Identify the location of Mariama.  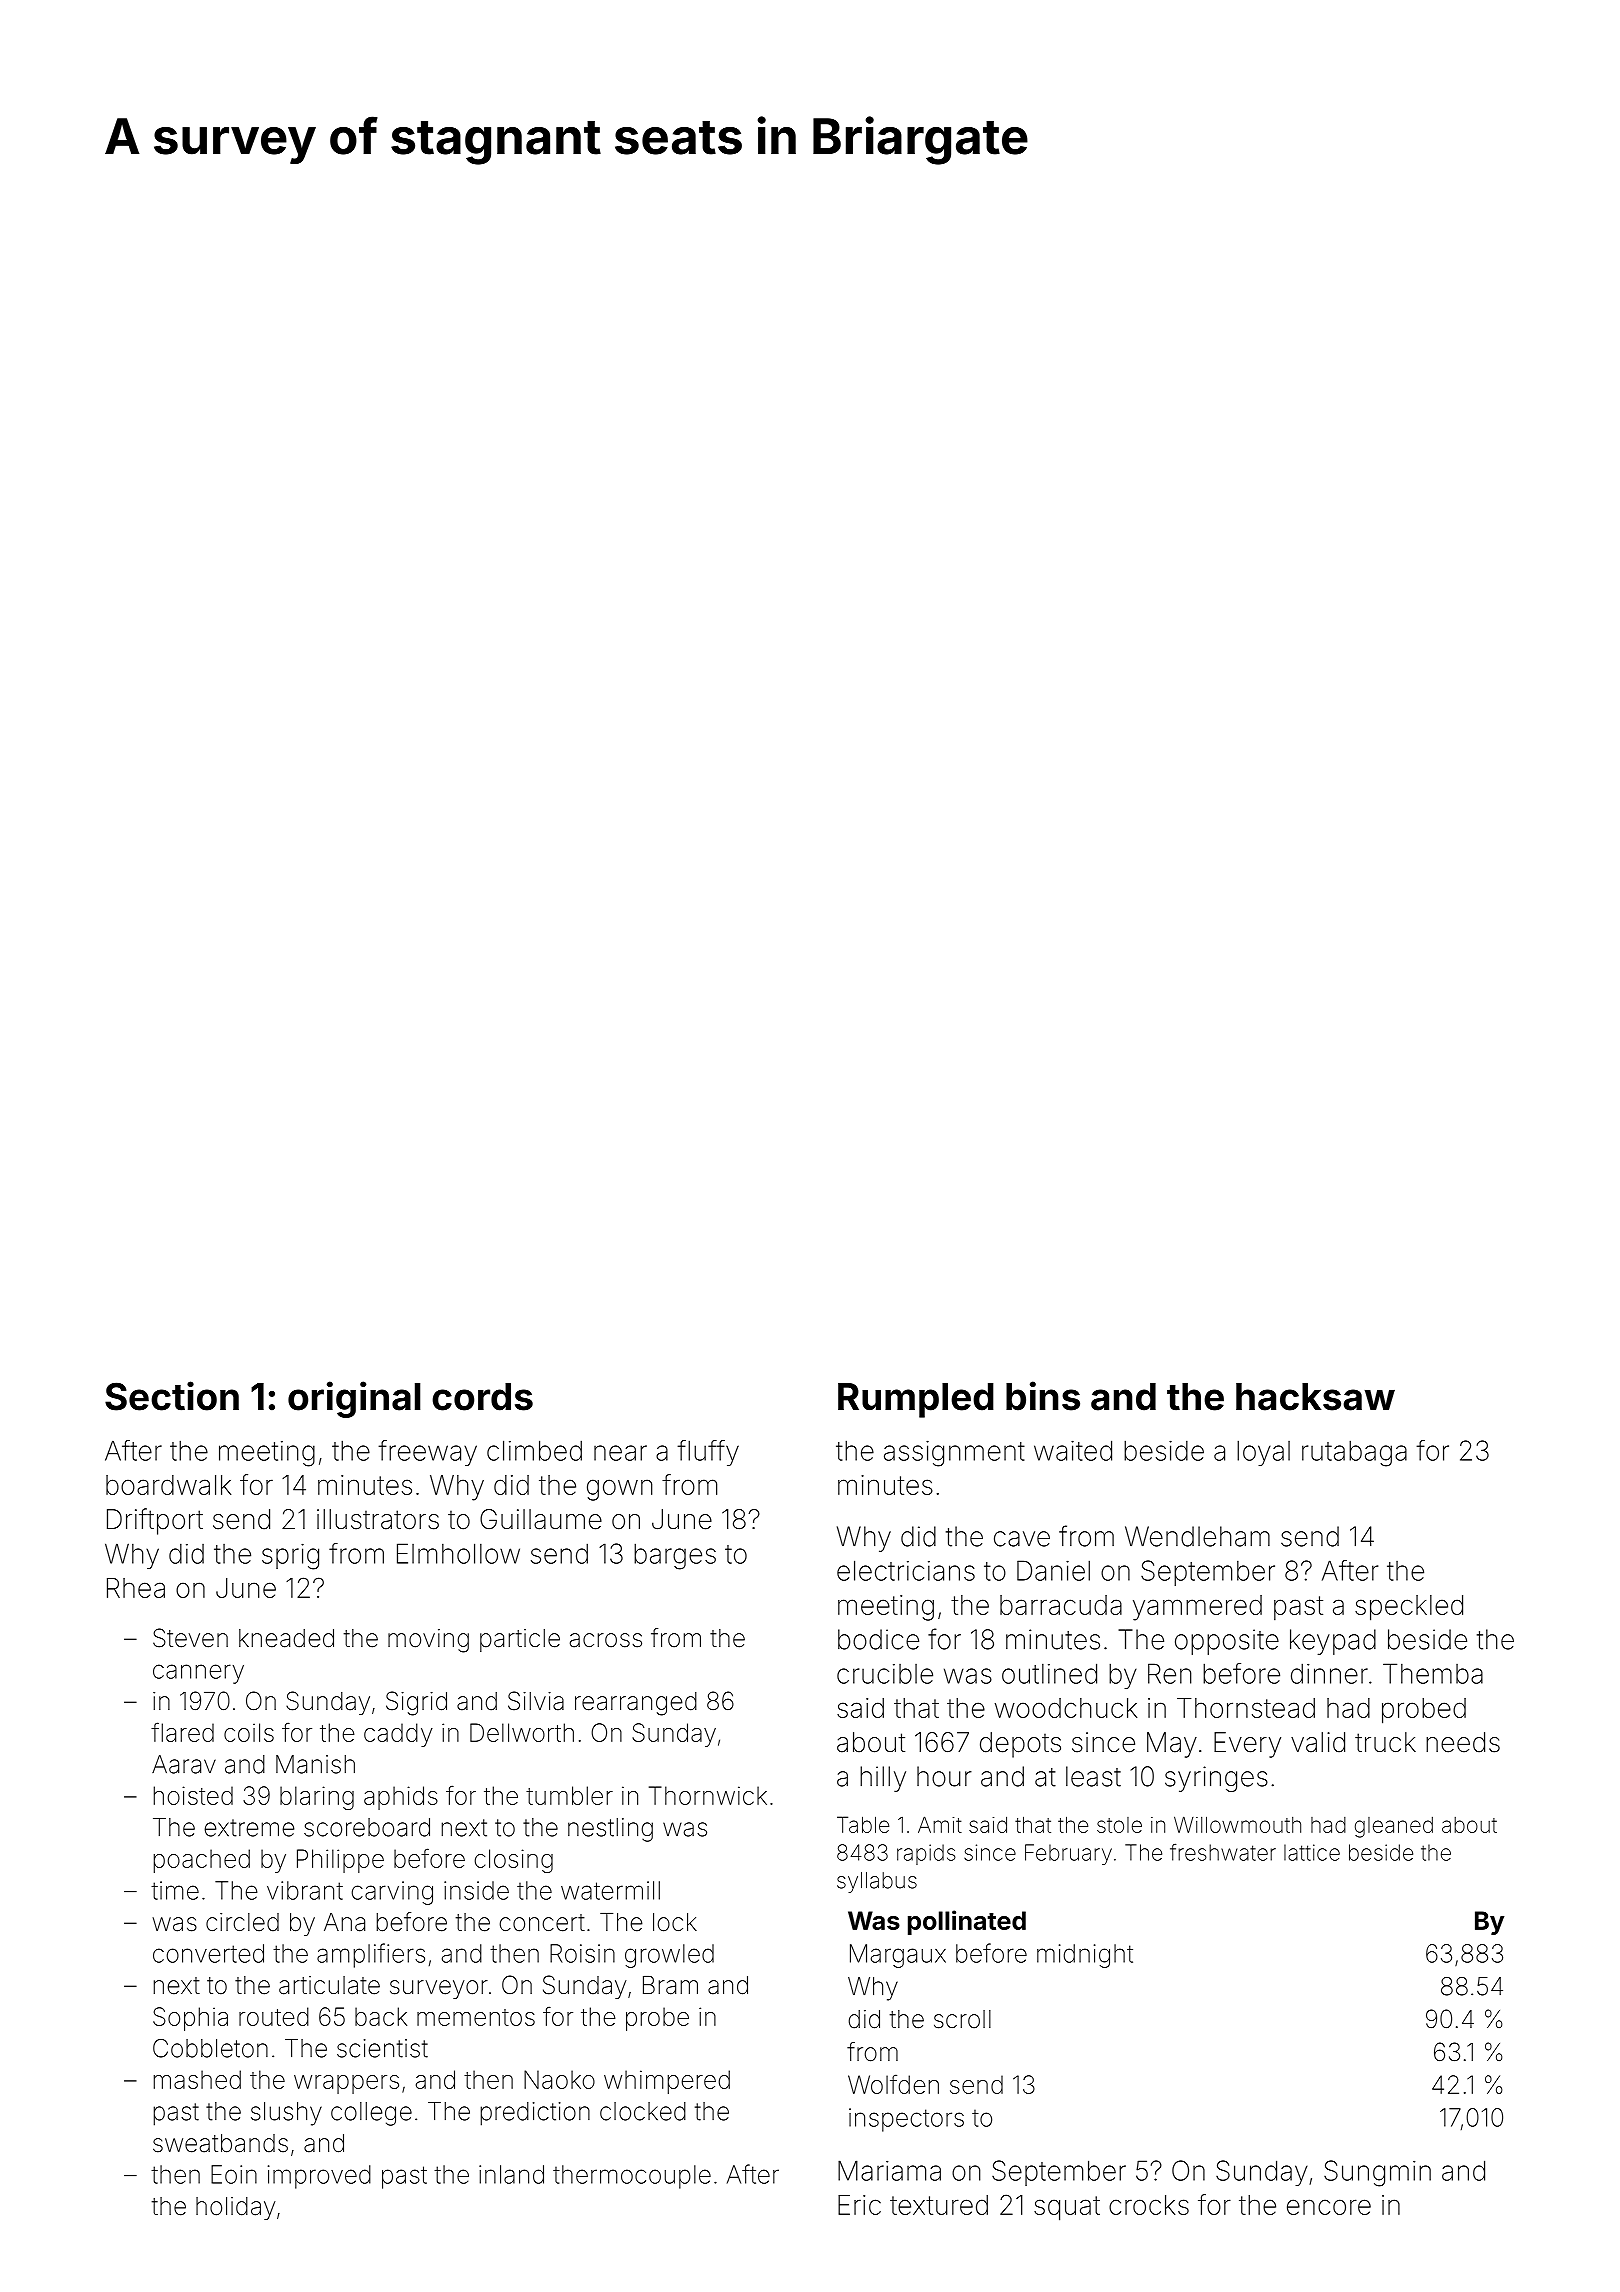
(889, 2170).
